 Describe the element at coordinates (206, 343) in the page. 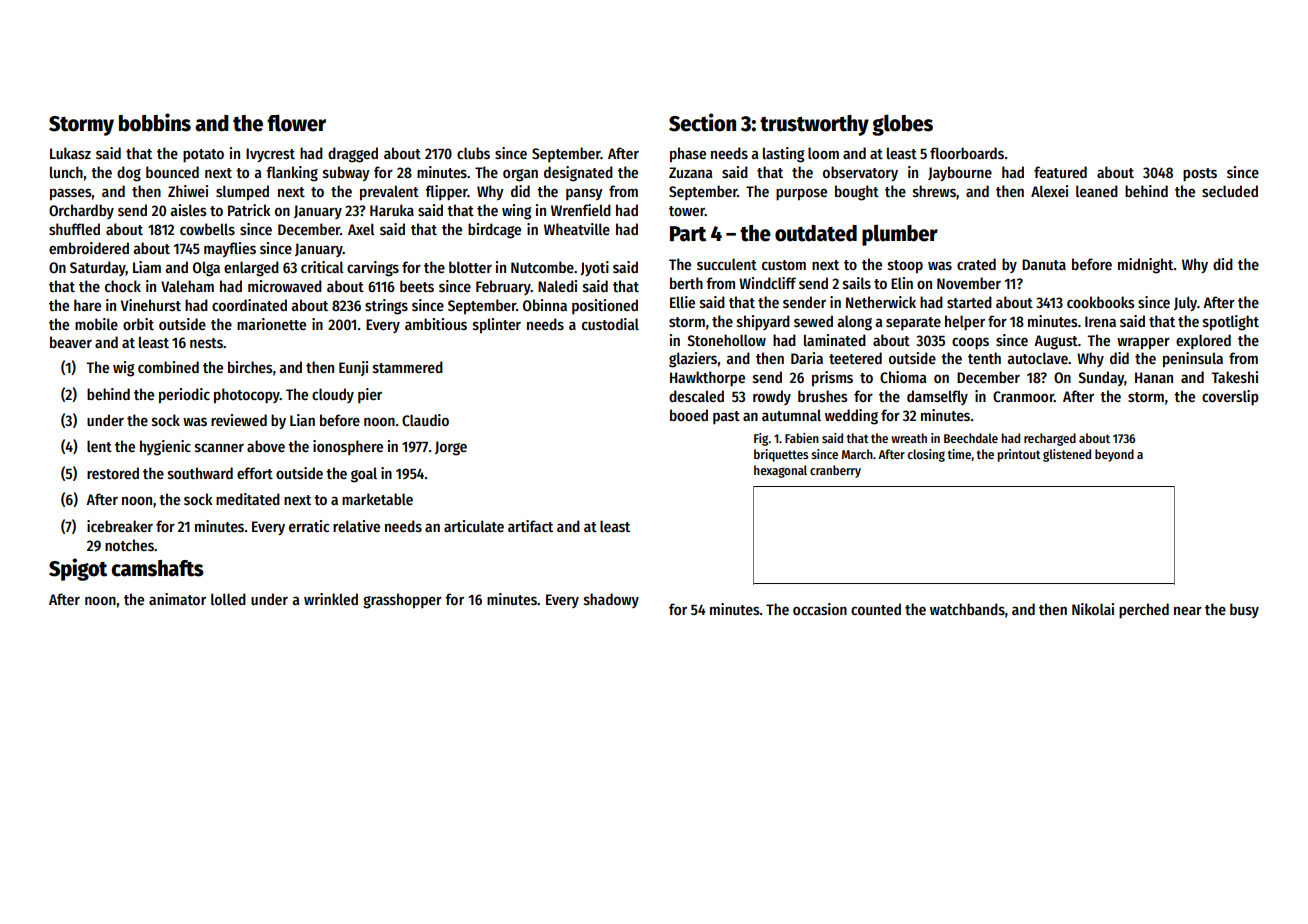

I see `nests` at that location.
